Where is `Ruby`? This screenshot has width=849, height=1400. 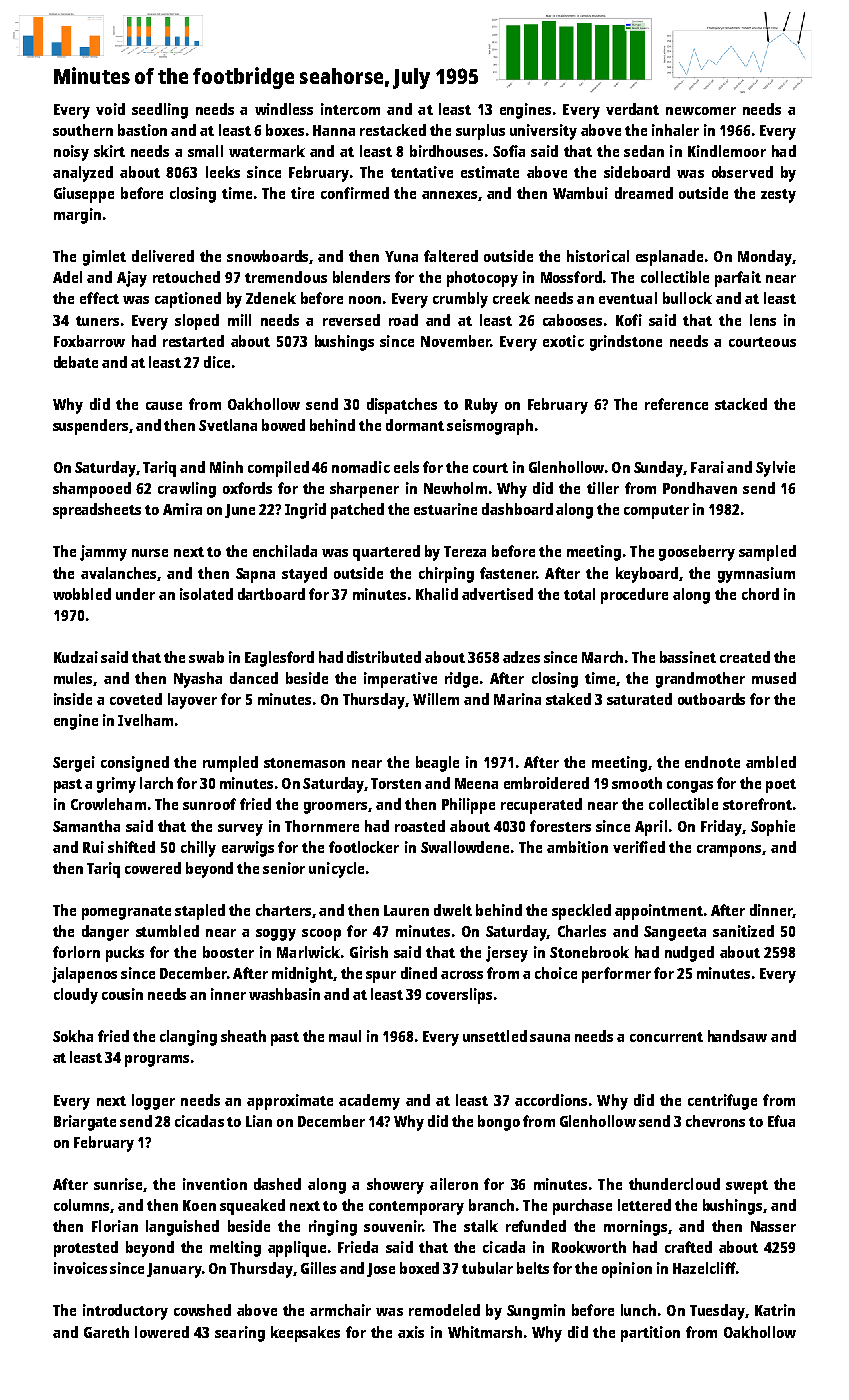 Ruby is located at coordinates (481, 406).
